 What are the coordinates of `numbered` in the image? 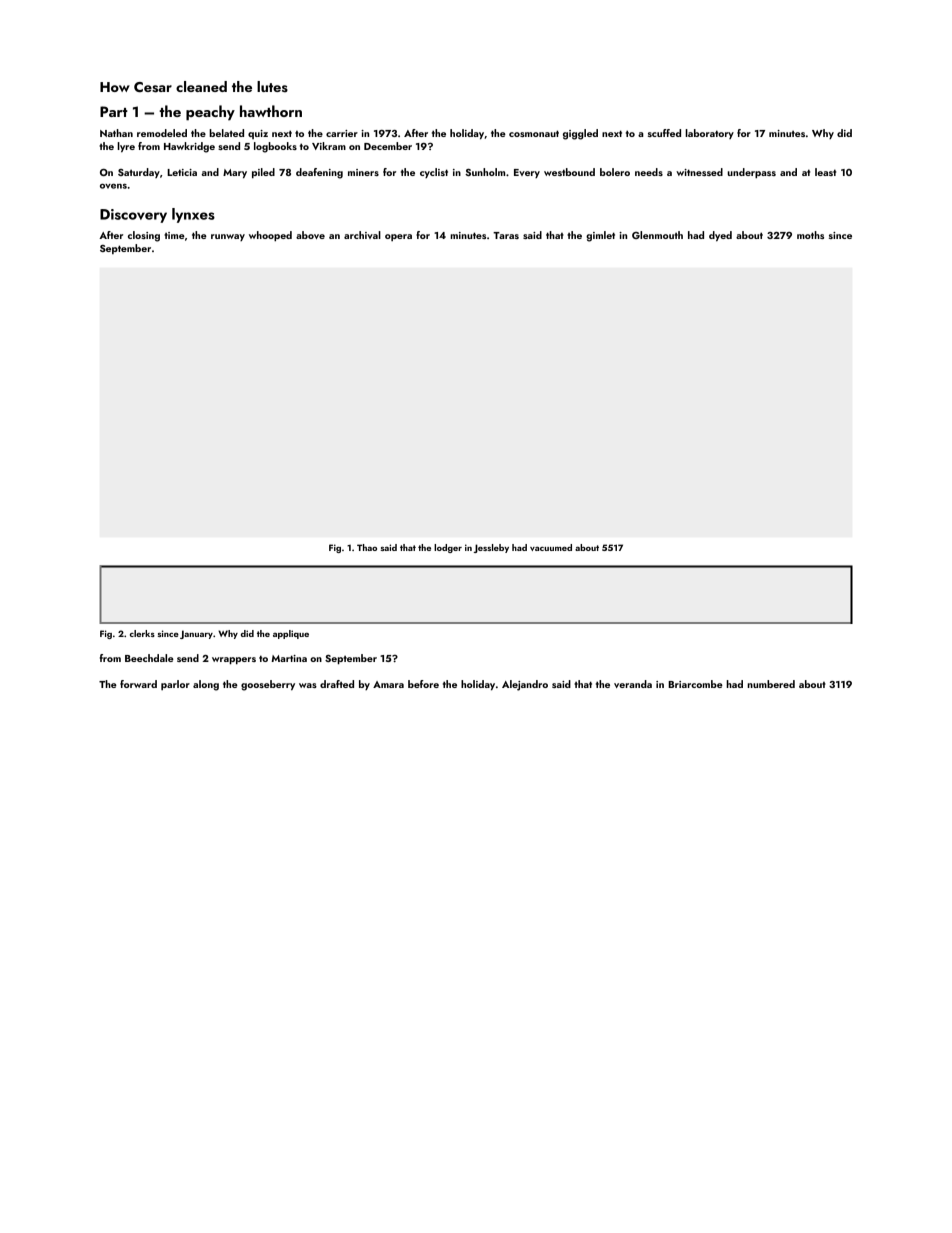 It's located at (771, 684).
